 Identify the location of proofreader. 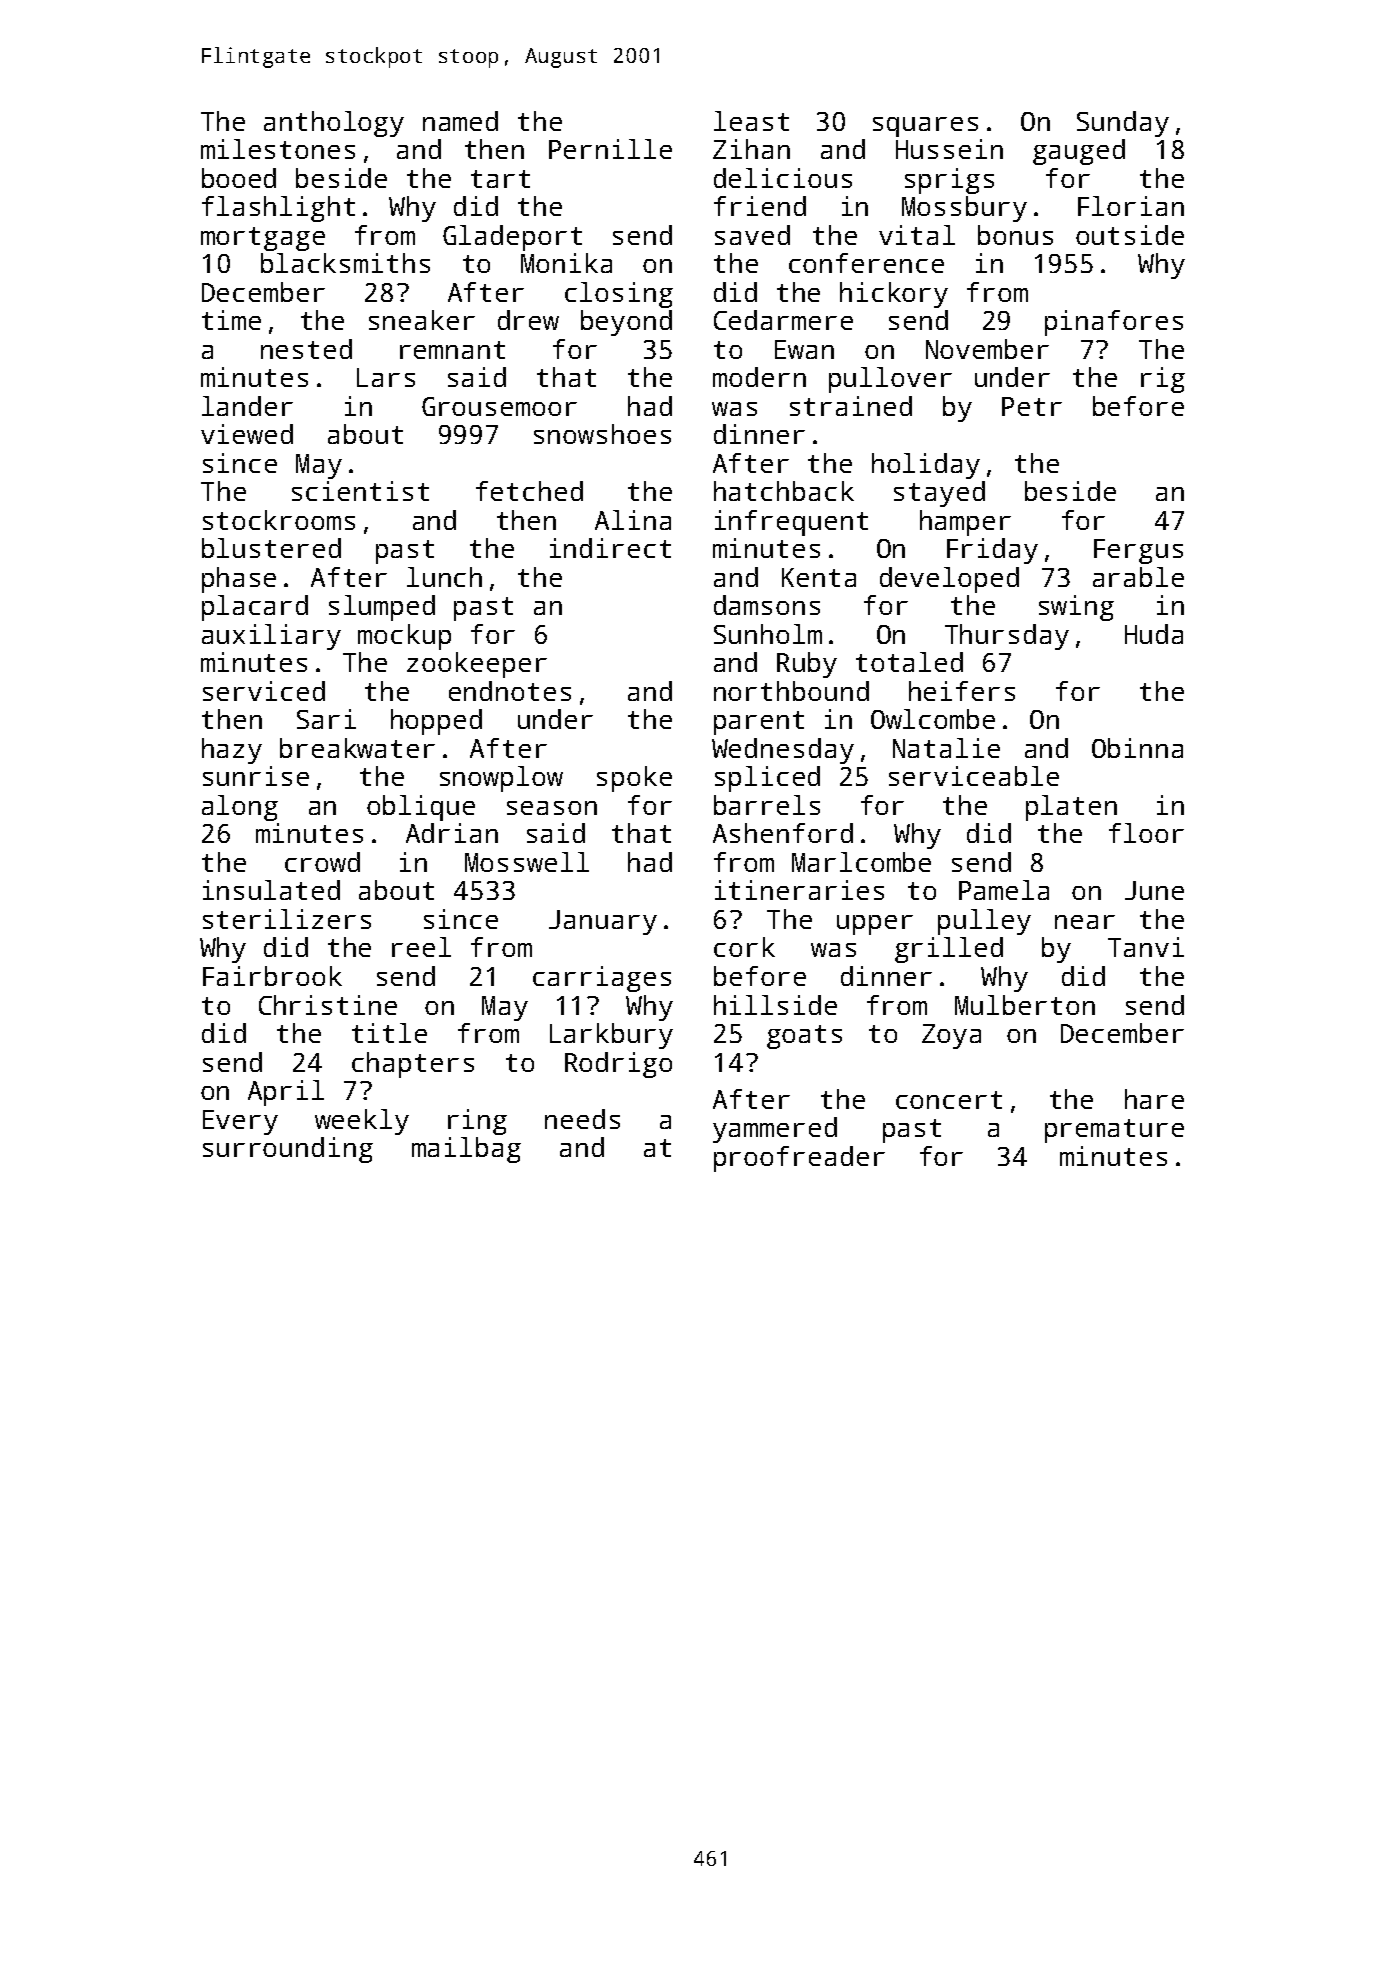
(799, 1159).
